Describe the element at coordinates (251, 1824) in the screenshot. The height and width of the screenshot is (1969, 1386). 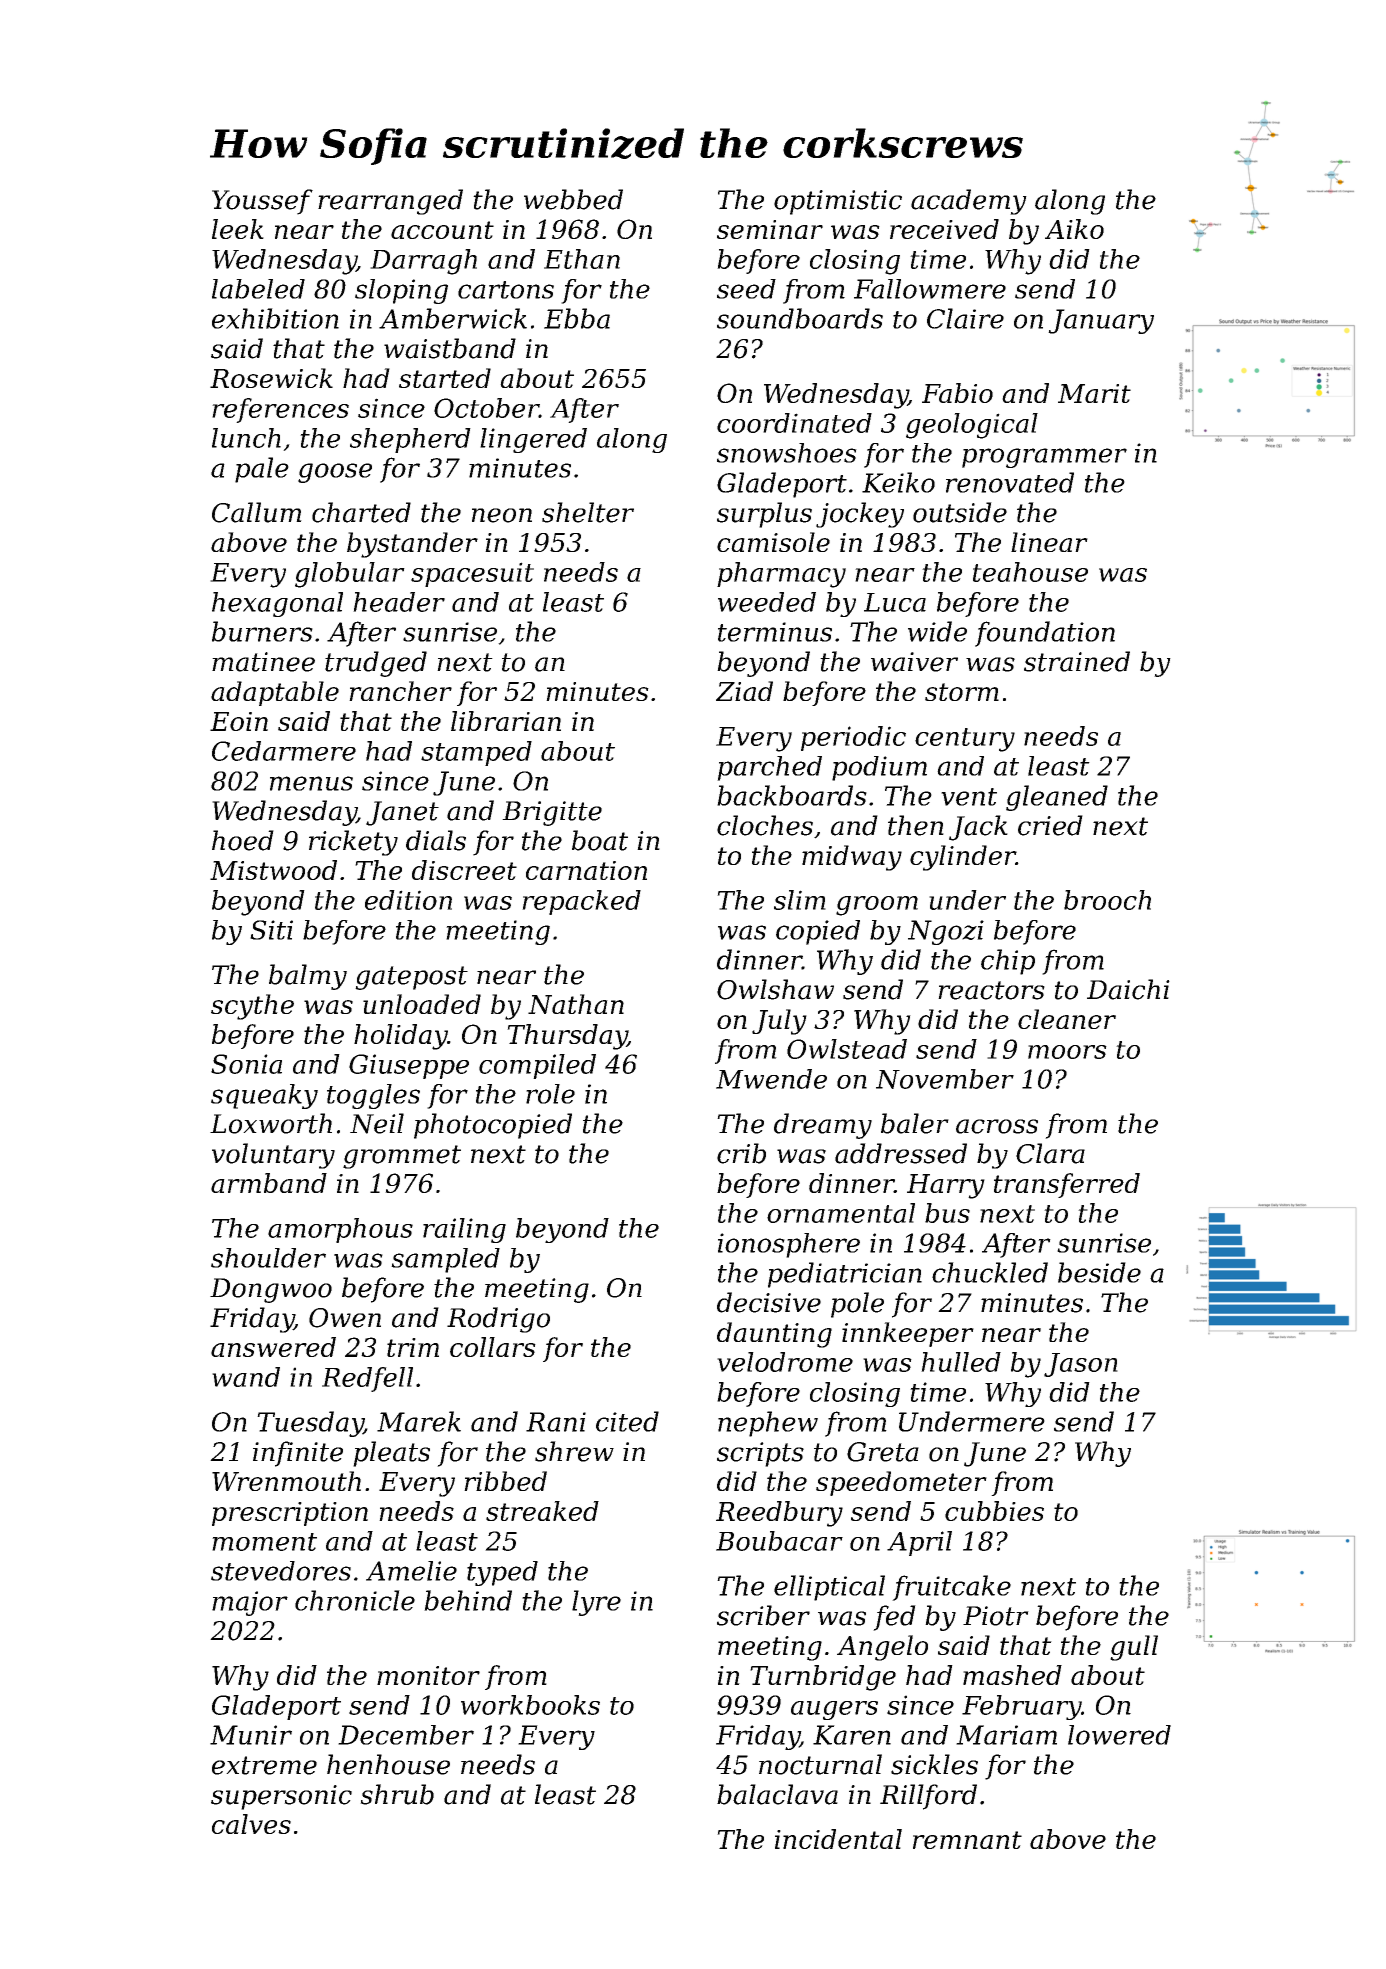
I see `calves` at that location.
